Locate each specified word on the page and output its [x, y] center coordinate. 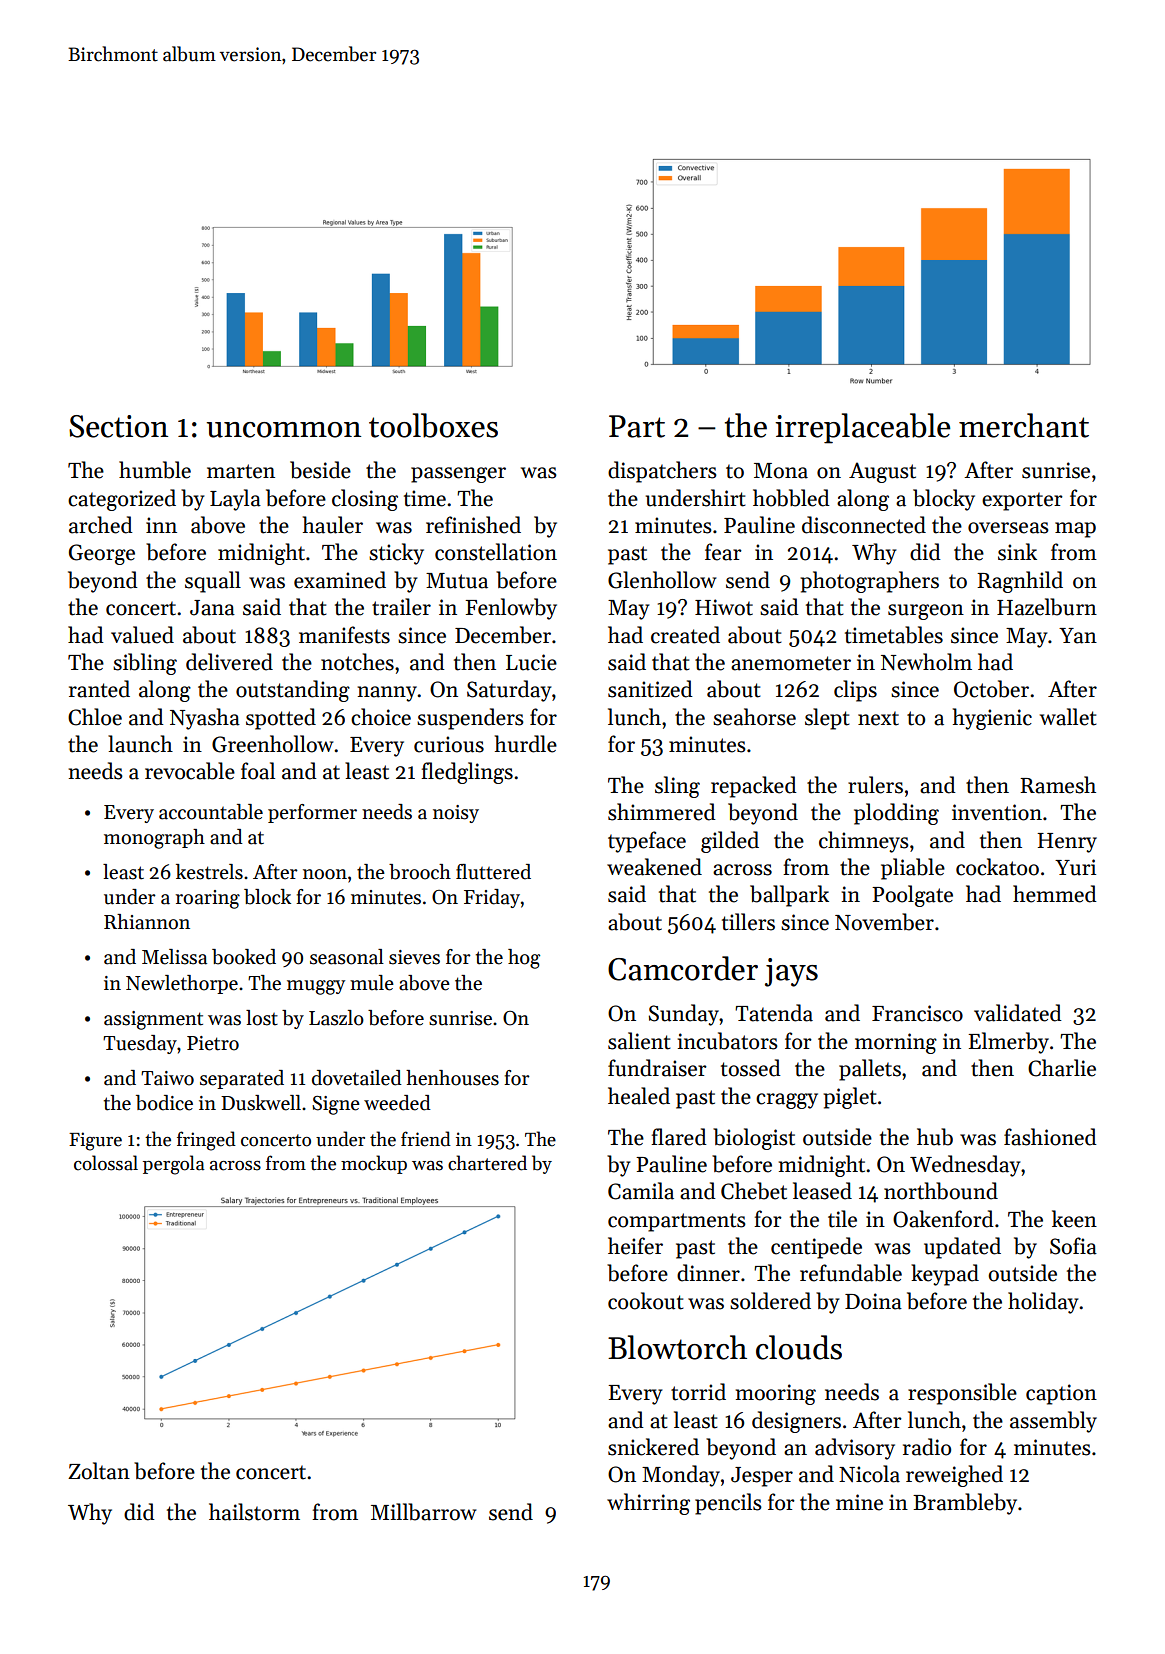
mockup [374, 1164]
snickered [653, 1447]
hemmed [1055, 894]
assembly [1053, 1422]
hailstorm [254, 1512]
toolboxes [433, 425]
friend [426, 1139]
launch [140, 744]
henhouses [452, 1078]
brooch [420, 872]
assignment [153, 1020]
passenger [458, 475]
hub [935, 1137]
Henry [1067, 843]
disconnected [864, 525]
